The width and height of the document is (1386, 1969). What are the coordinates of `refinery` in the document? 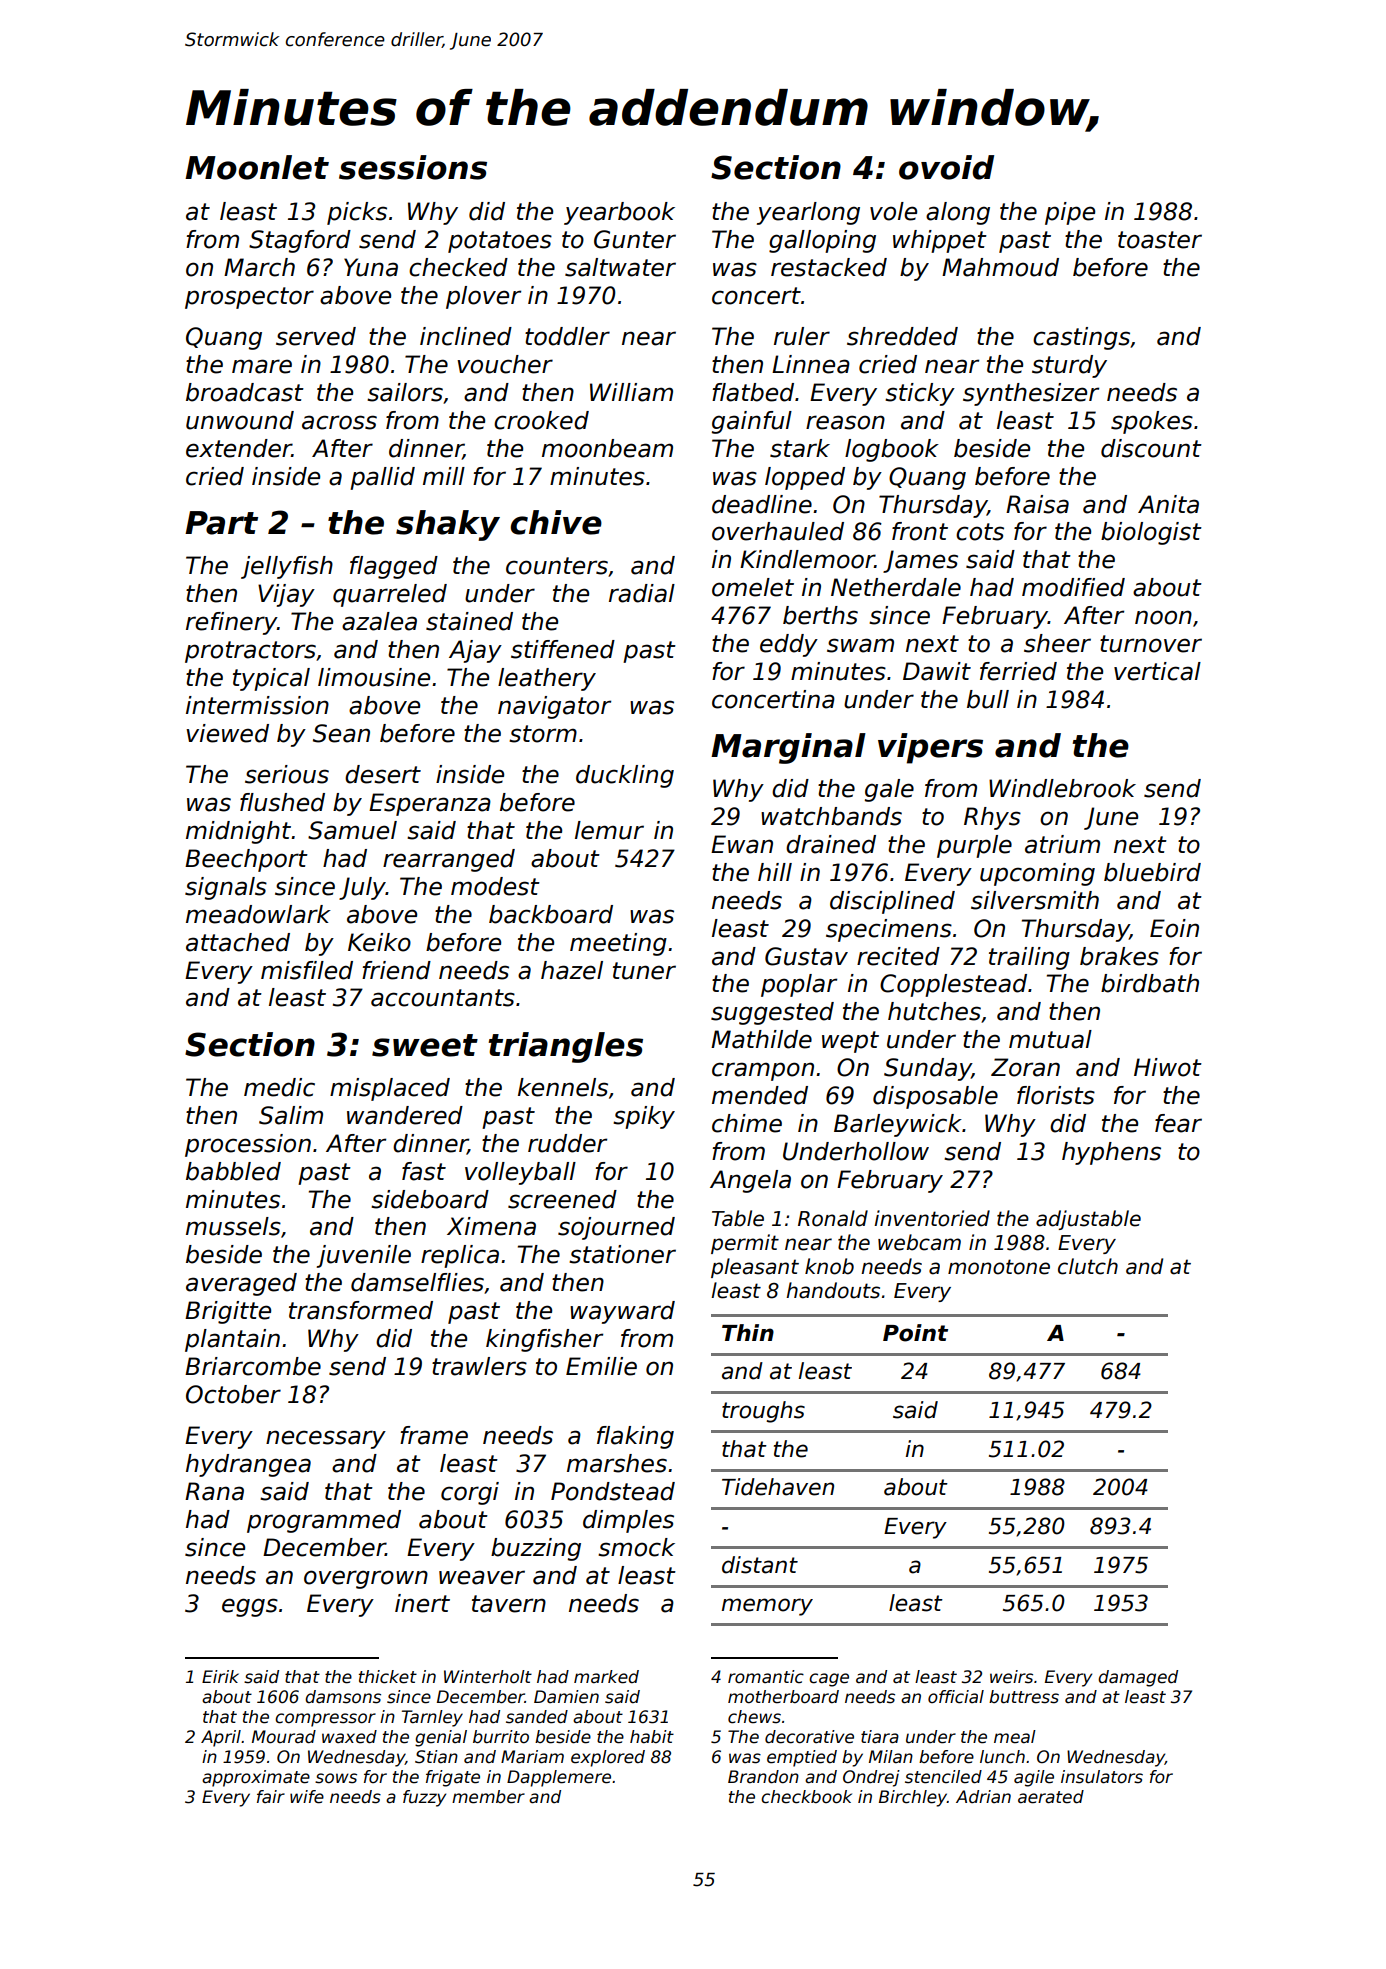 It's located at (231, 623).
